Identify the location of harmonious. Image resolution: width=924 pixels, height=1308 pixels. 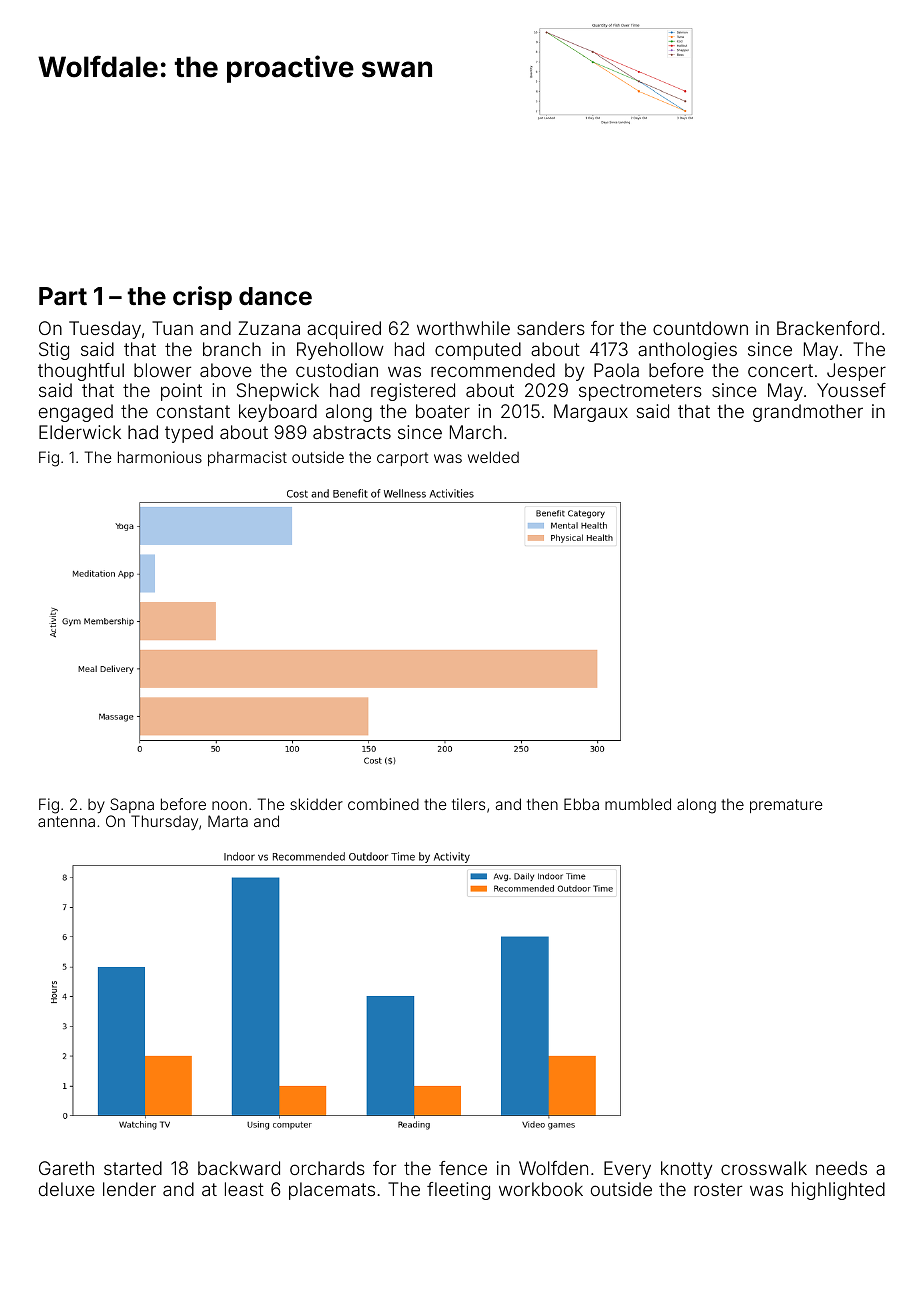
(160, 457).
